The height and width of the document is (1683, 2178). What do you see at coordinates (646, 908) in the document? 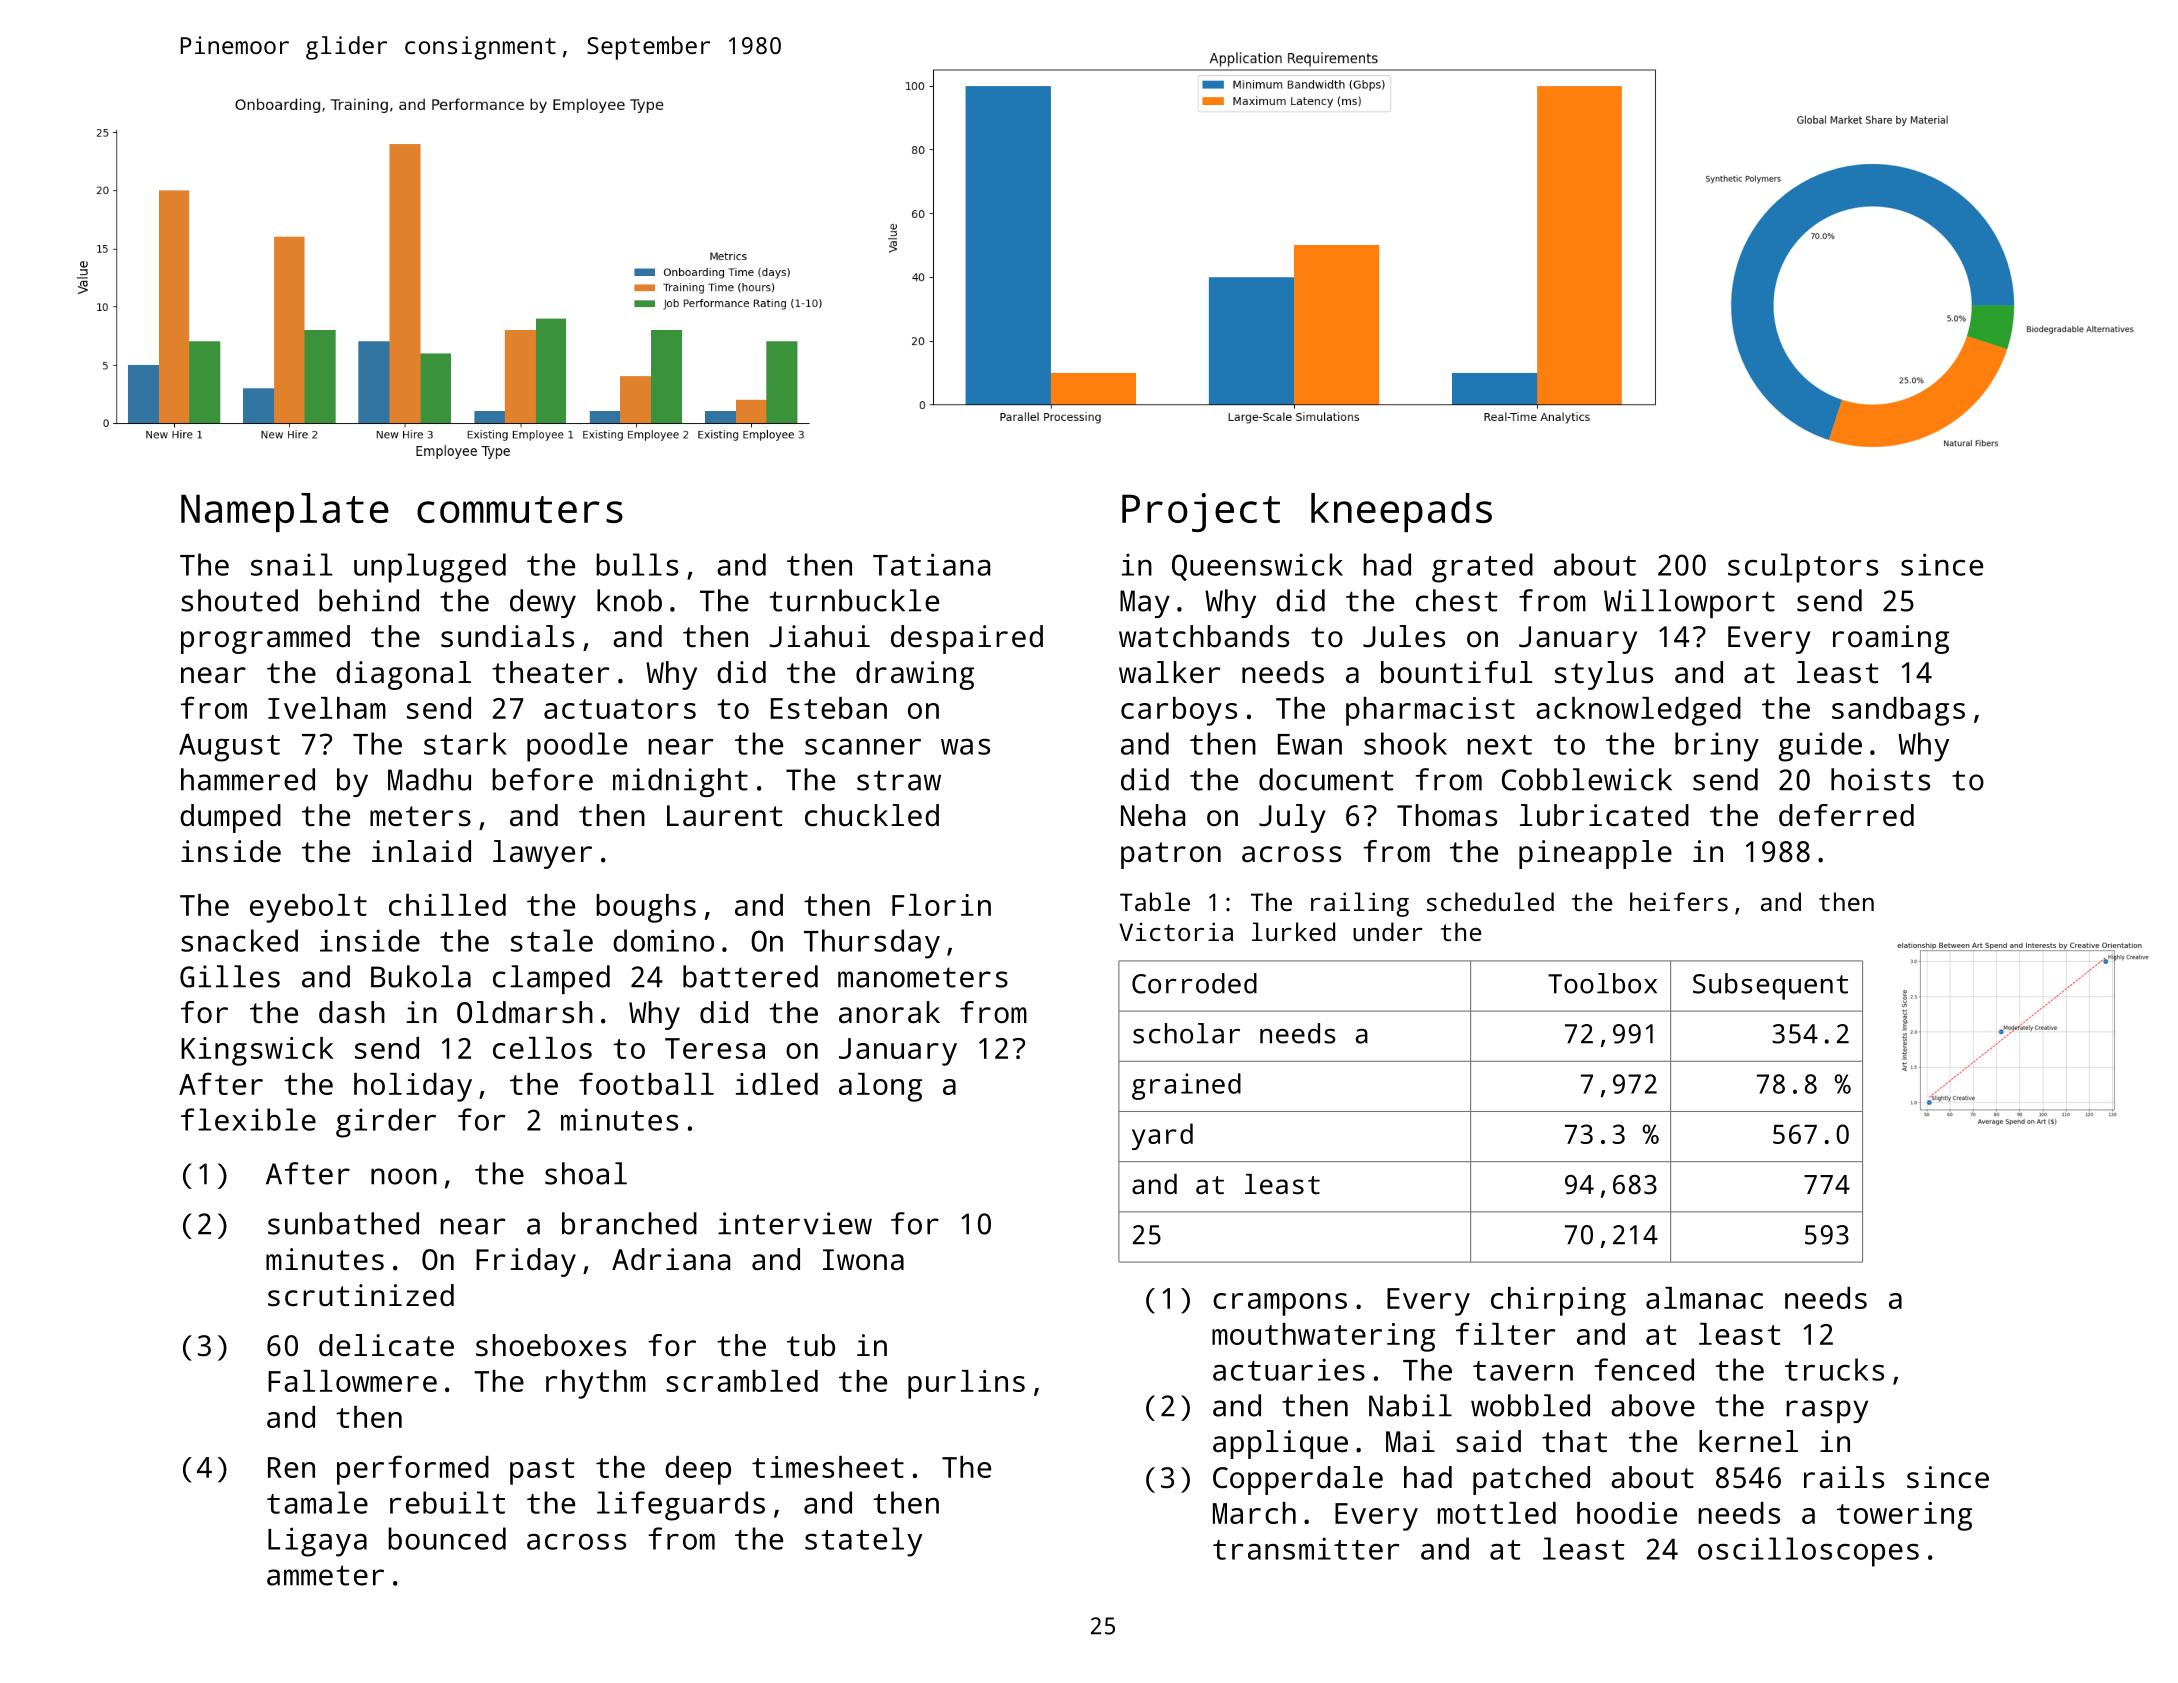
I see `boughs` at bounding box center [646, 908].
